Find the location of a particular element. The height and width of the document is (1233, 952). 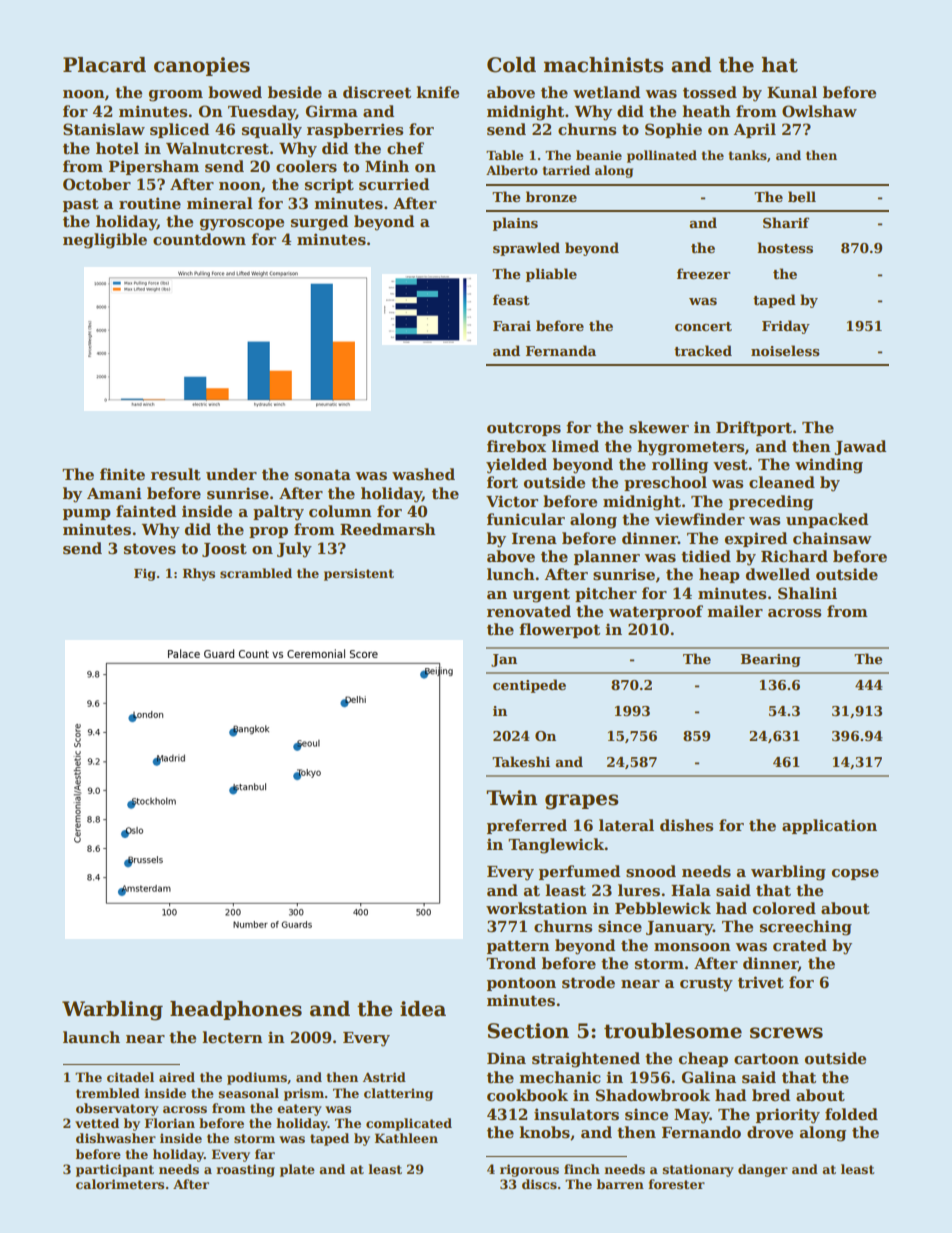

skewer is located at coordinates (659, 427).
